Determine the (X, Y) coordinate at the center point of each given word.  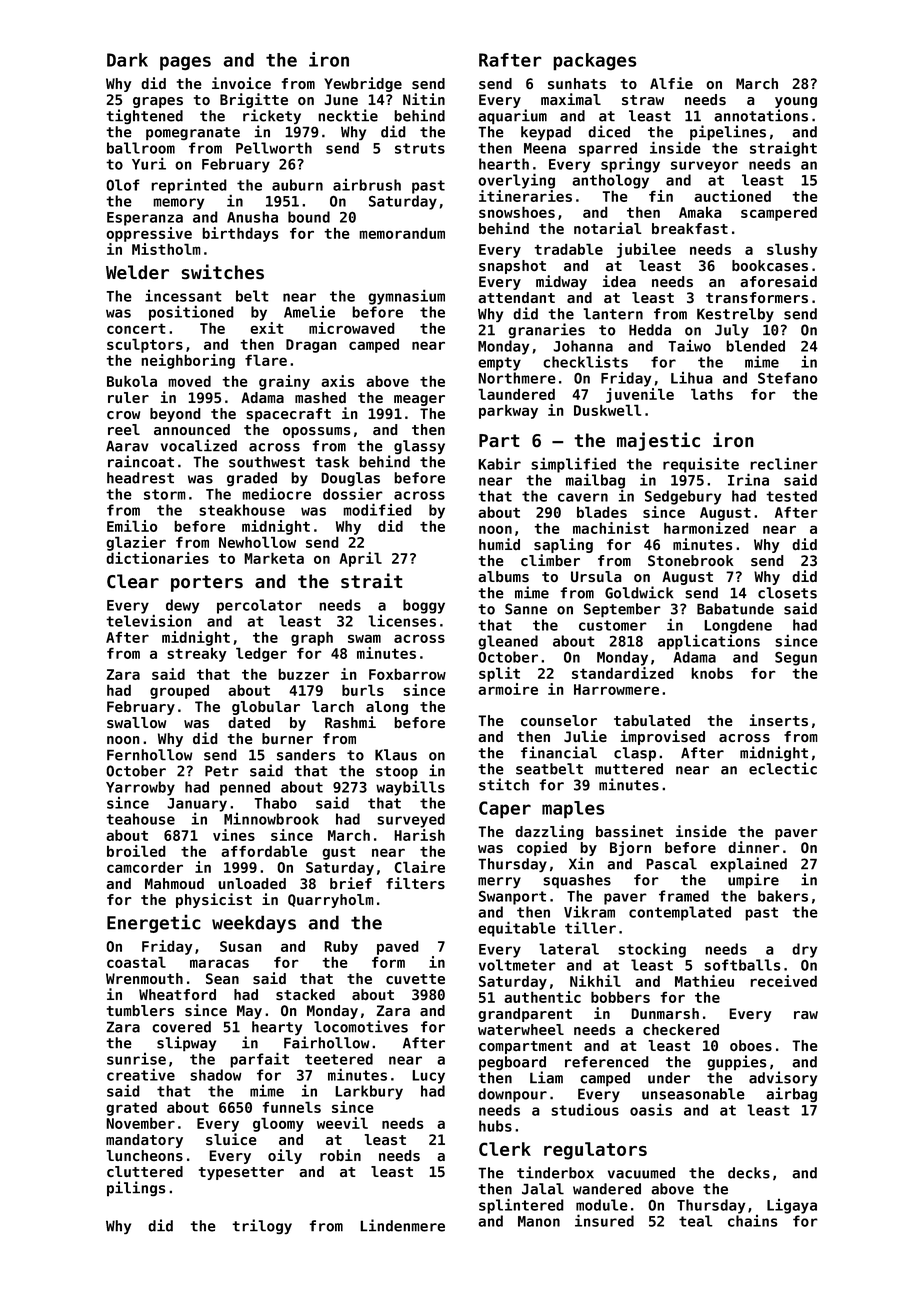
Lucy (428, 1077)
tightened (144, 116)
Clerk (505, 1149)
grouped (179, 692)
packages (595, 62)
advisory (783, 1078)
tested (791, 496)
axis (338, 381)
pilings (136, 1188)
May (249, 1012)
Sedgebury (683, 497)
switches (222, 271)
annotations (761, 115)
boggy (424, 606)
